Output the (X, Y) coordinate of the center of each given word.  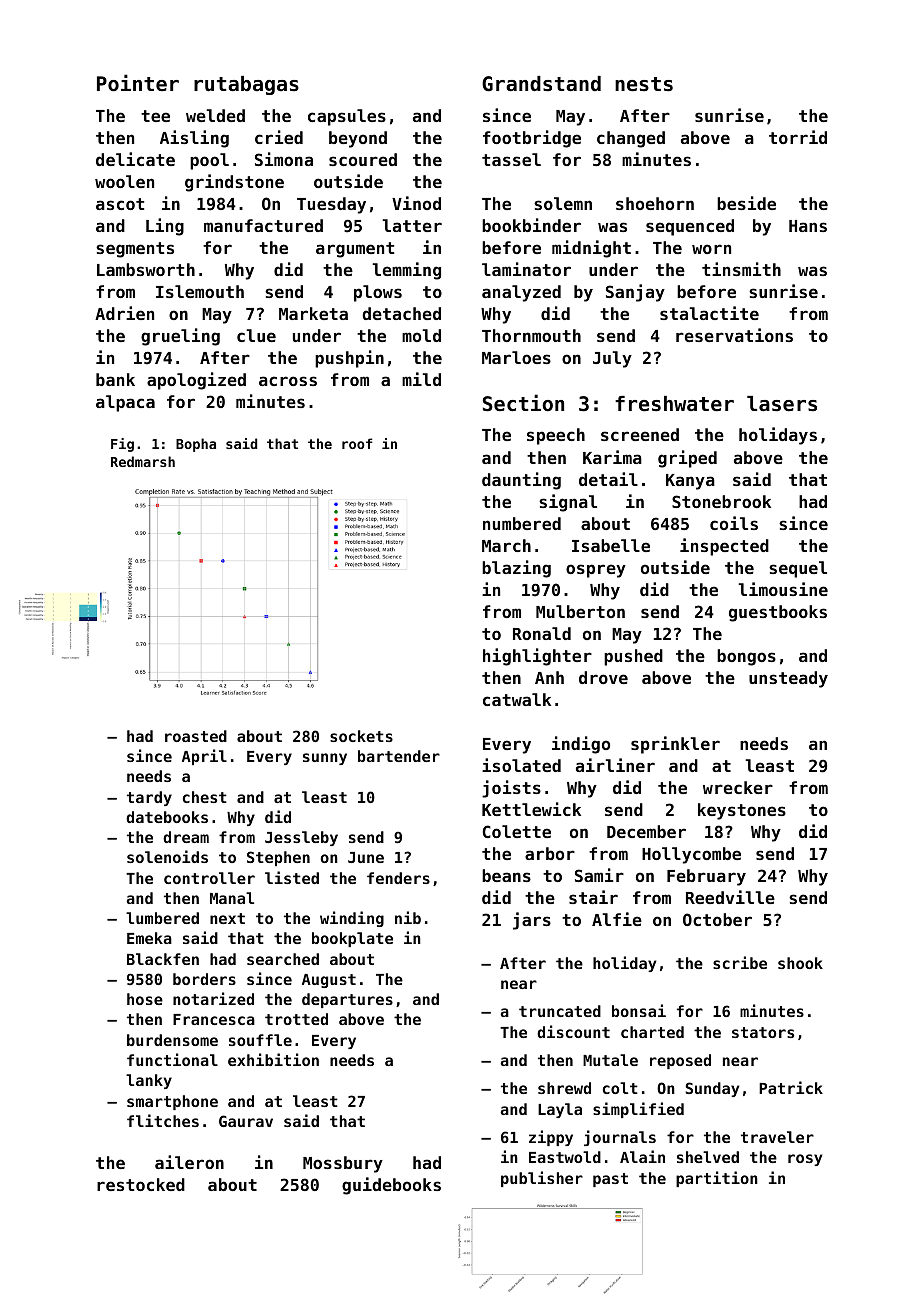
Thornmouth (531, 335)
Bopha (196, 445)
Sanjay (635, 293)
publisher (542, 1179)
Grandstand (541, 84)
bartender (399, 756)
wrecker (738, 787)
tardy (149, 798)
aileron (189, 1162)
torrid (798, 137)
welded (215, 115)
